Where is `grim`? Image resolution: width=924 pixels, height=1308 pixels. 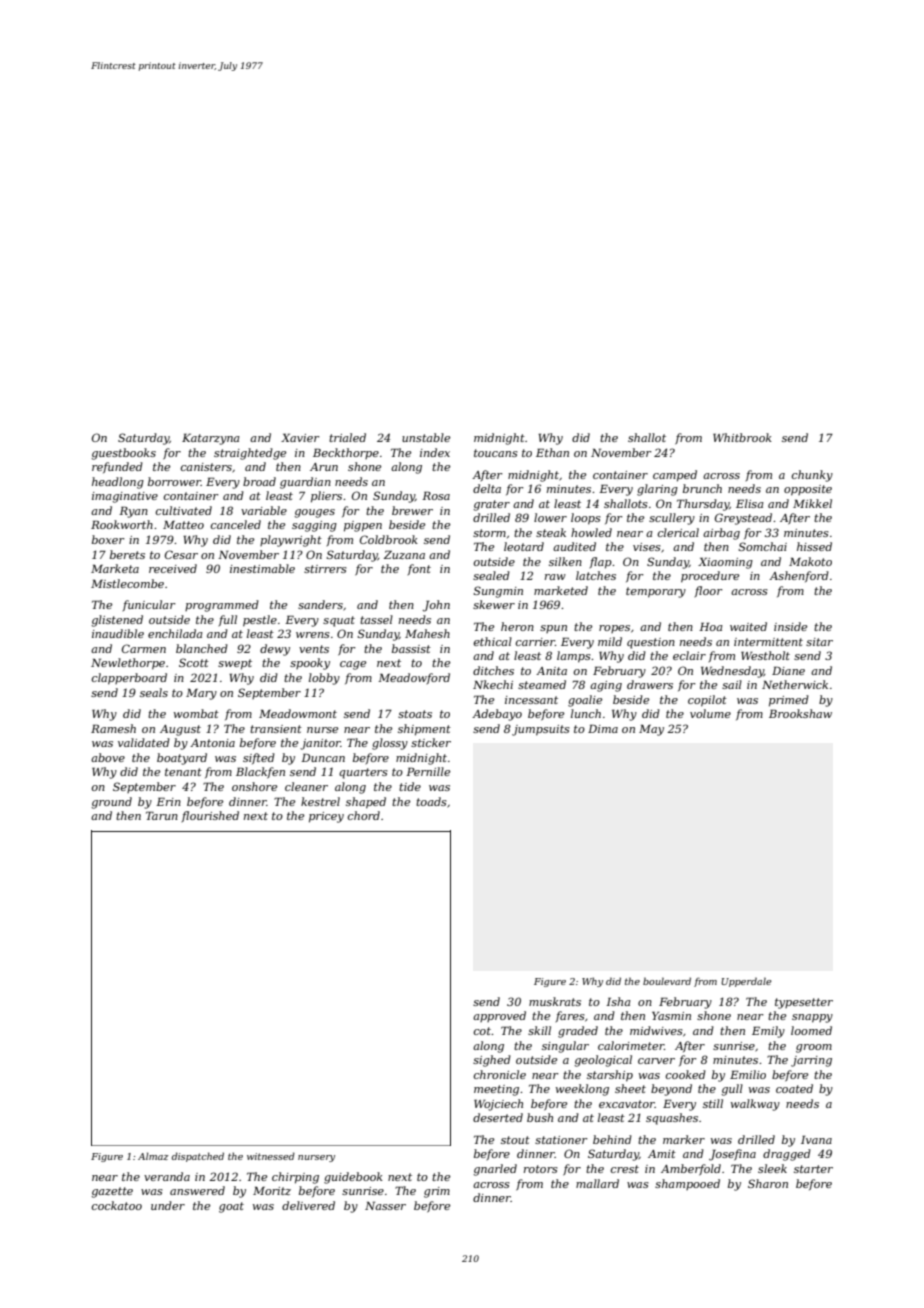
grim is located at coordinates (437, 1192).
